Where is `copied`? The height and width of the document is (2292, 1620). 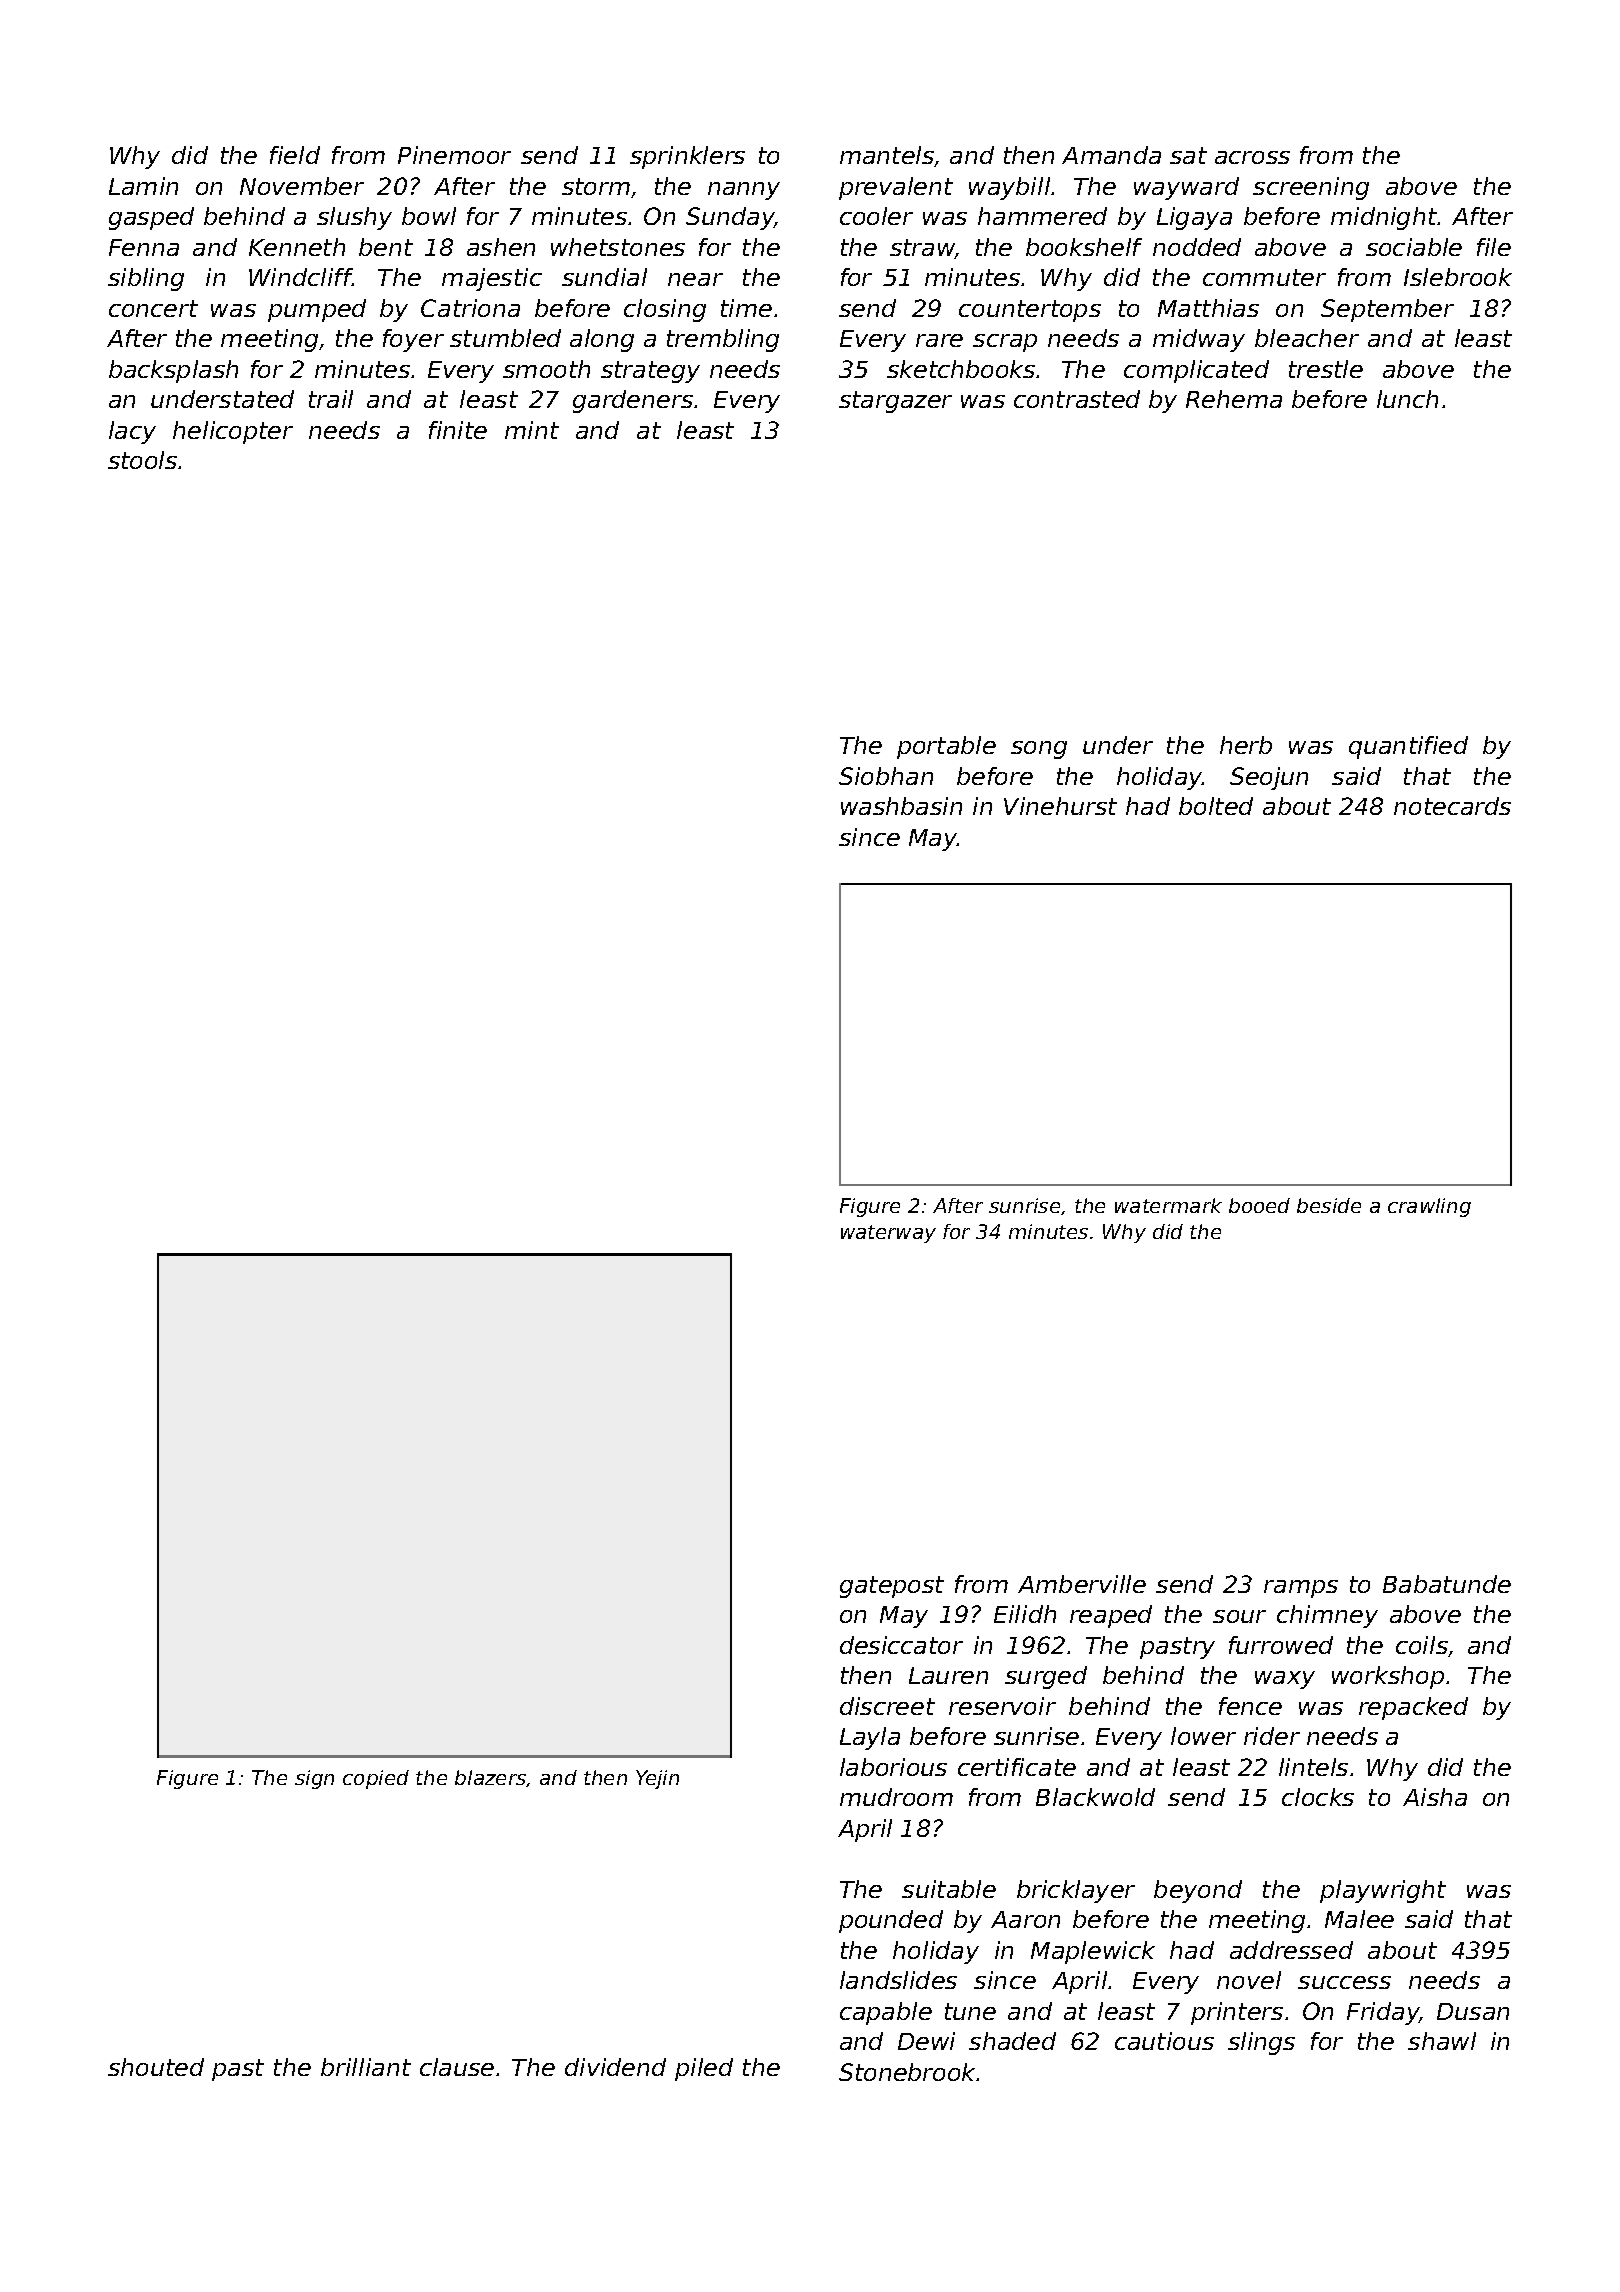 copied is located at coordinates (376, 1779).
